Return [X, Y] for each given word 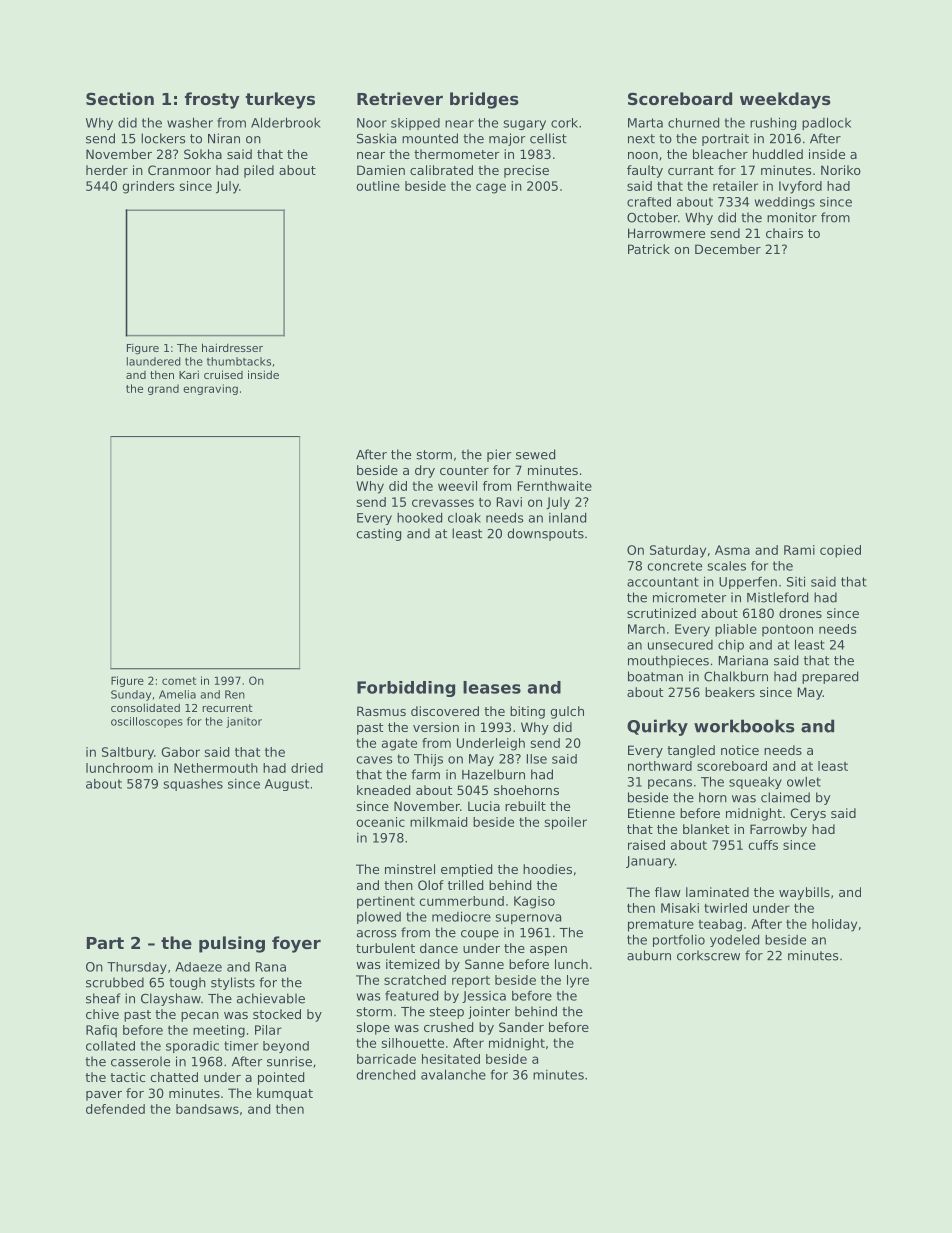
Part [105, 943]
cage [491, 188]
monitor [792, 217]
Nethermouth [216, 768]
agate [399, 745]
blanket [706, 829]
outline [378, 186]
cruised [223, 374]
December [728, 249]
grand [163, 389]
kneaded [383, 790]
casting [379, 534]
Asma [732, 550]
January [650, 862]
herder [107, 170]
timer [241, 1046]
